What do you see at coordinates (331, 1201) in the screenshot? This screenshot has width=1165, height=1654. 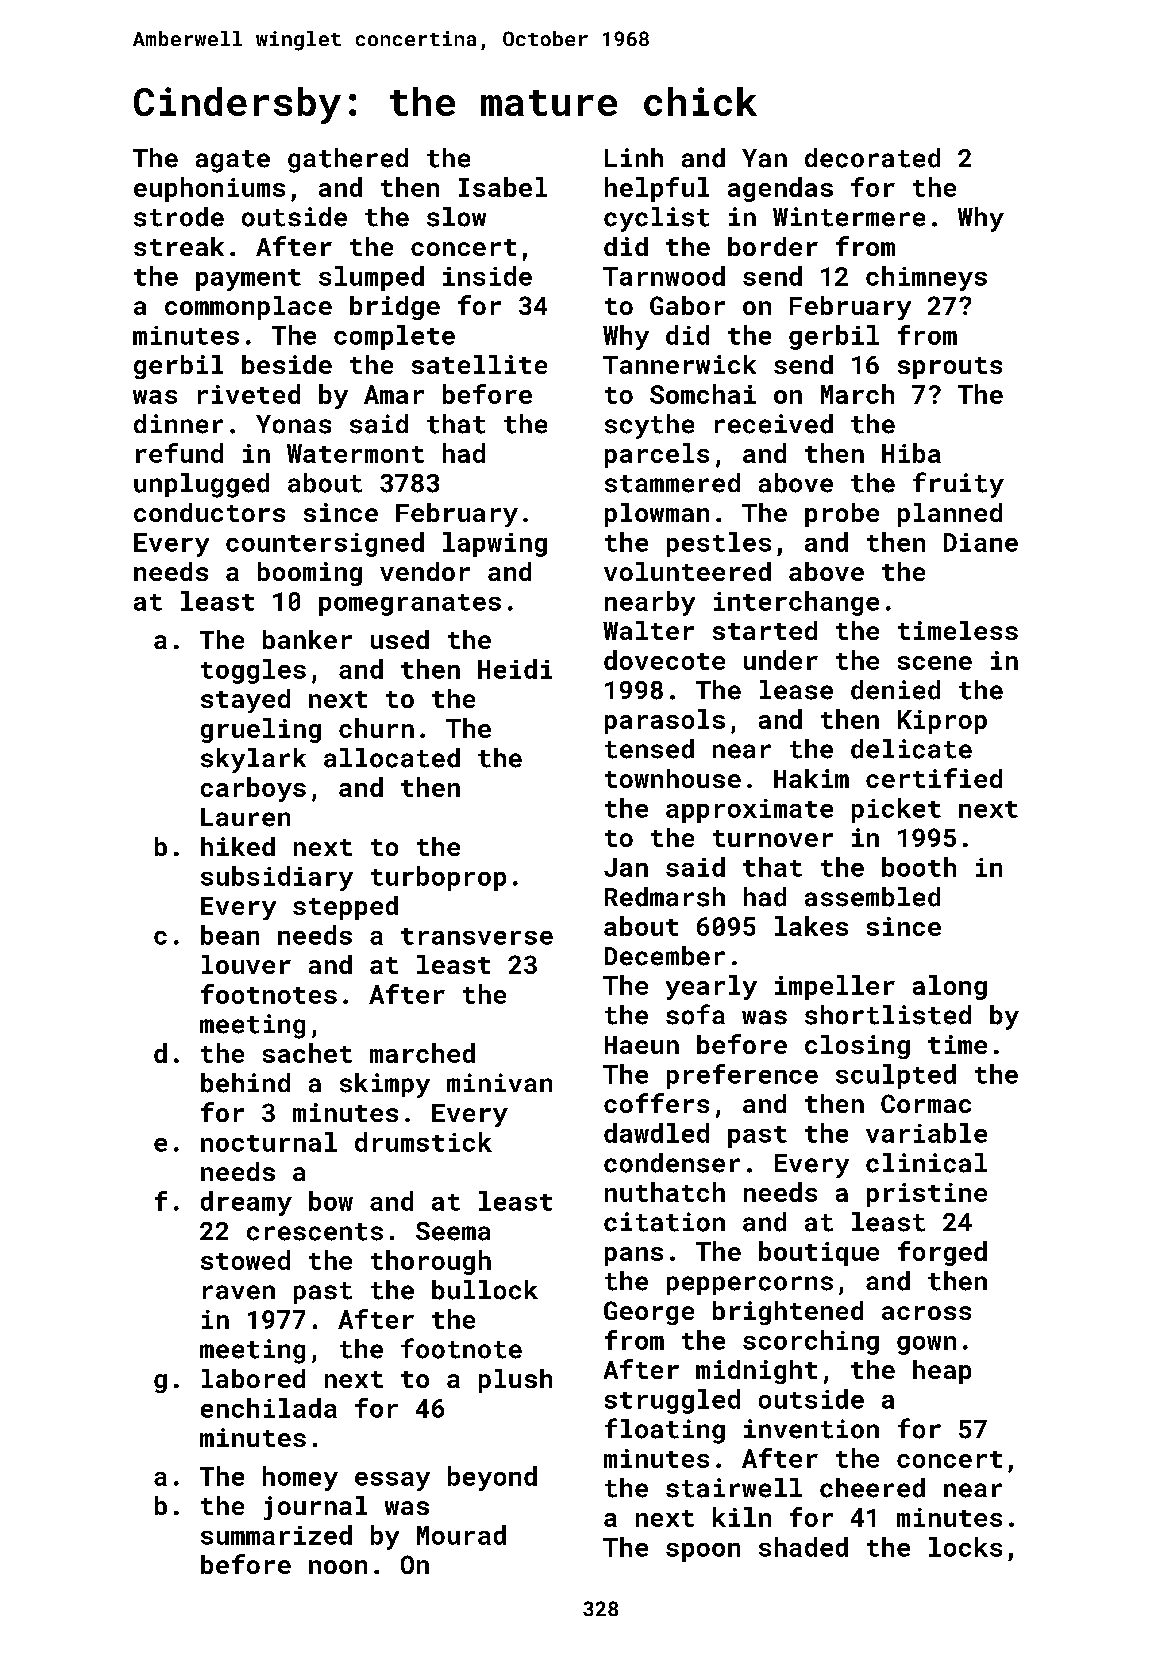 I see `bow` at bounding box center [331, 1201].
